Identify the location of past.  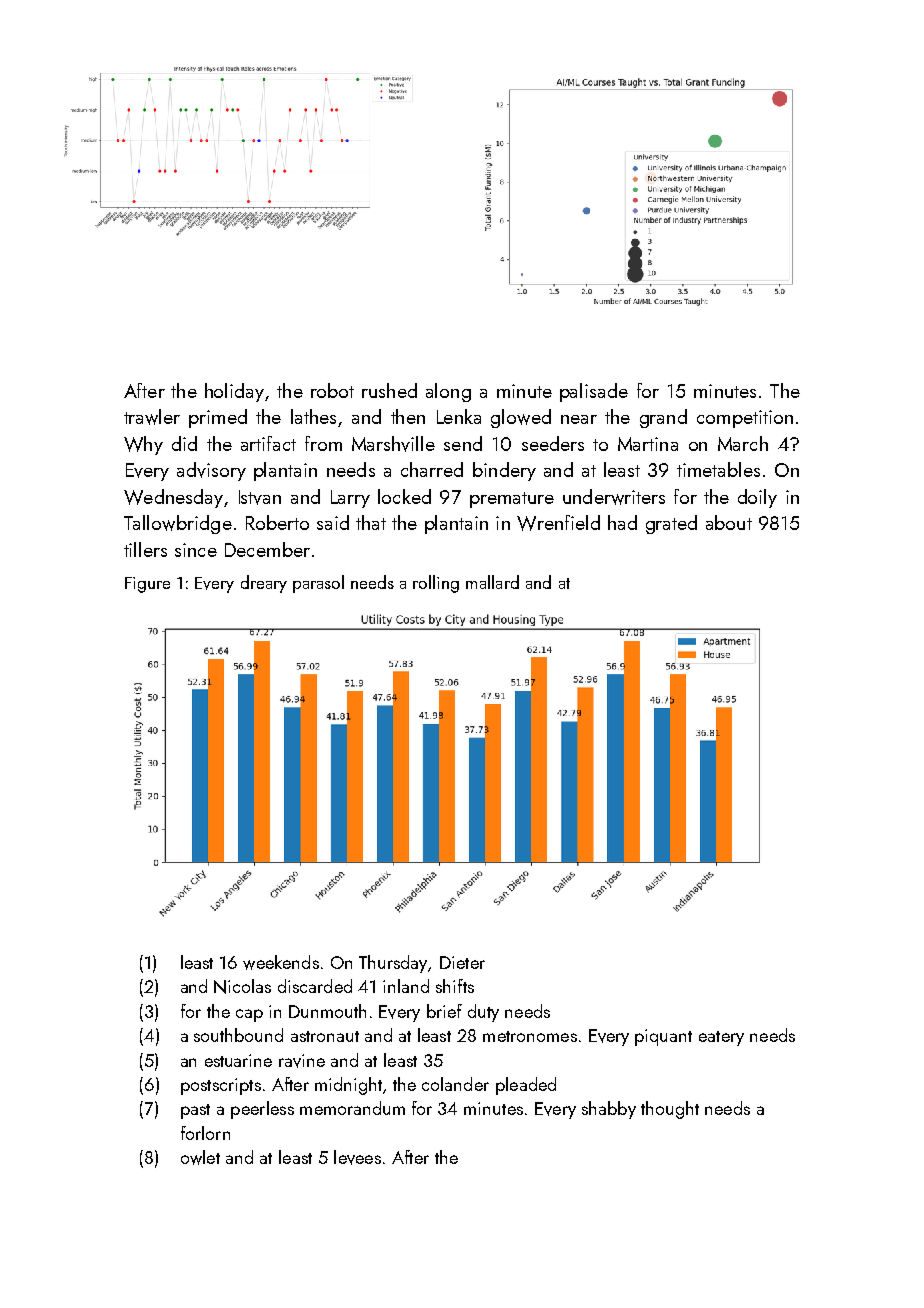
(195, 1111).
